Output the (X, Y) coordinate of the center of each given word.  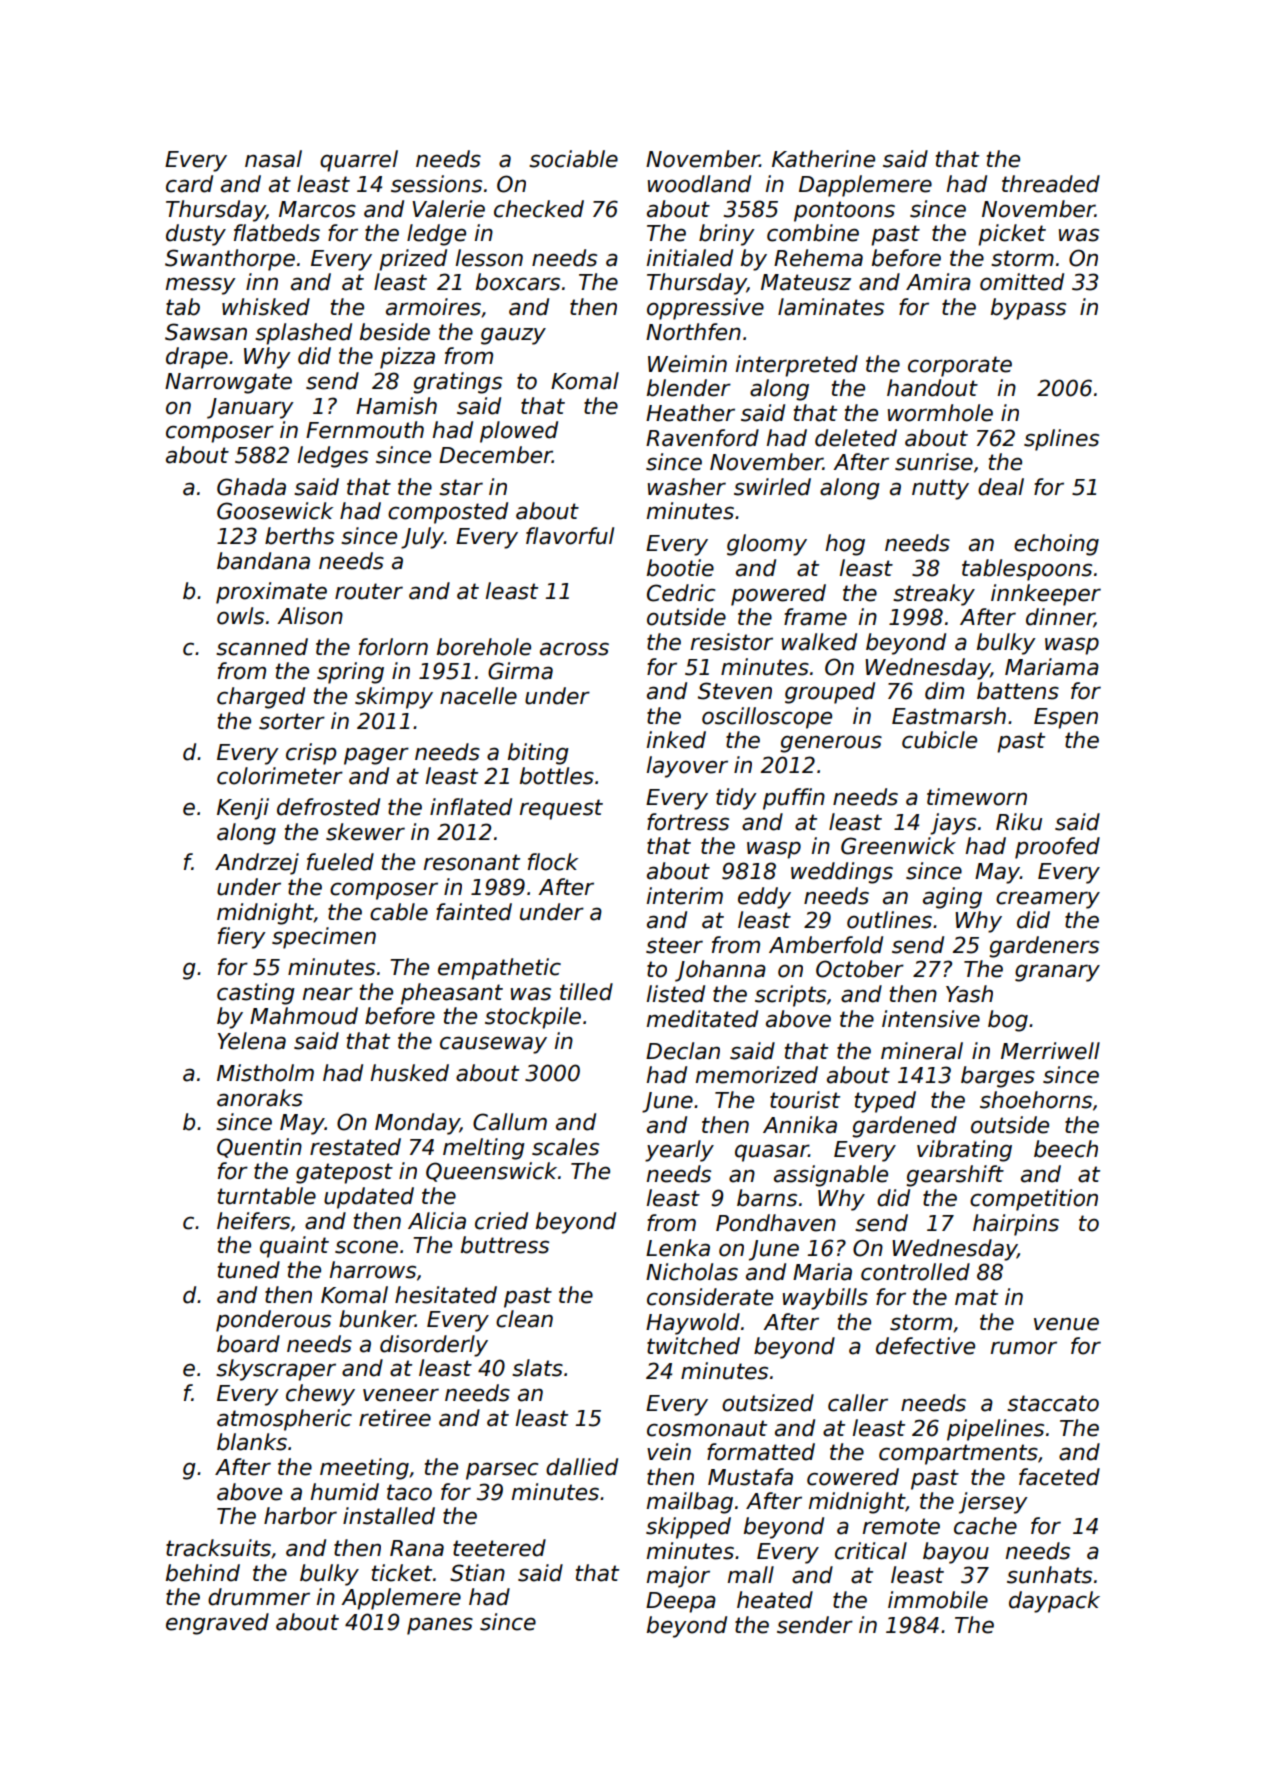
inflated (471, 807)
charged (261, 698)
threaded (1051, 184)
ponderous (273, 1321)
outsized (768, 1403)
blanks (252, 1442)
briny (727, 235)
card (189, 184)
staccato (1053, 1403)
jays (953, 824)
